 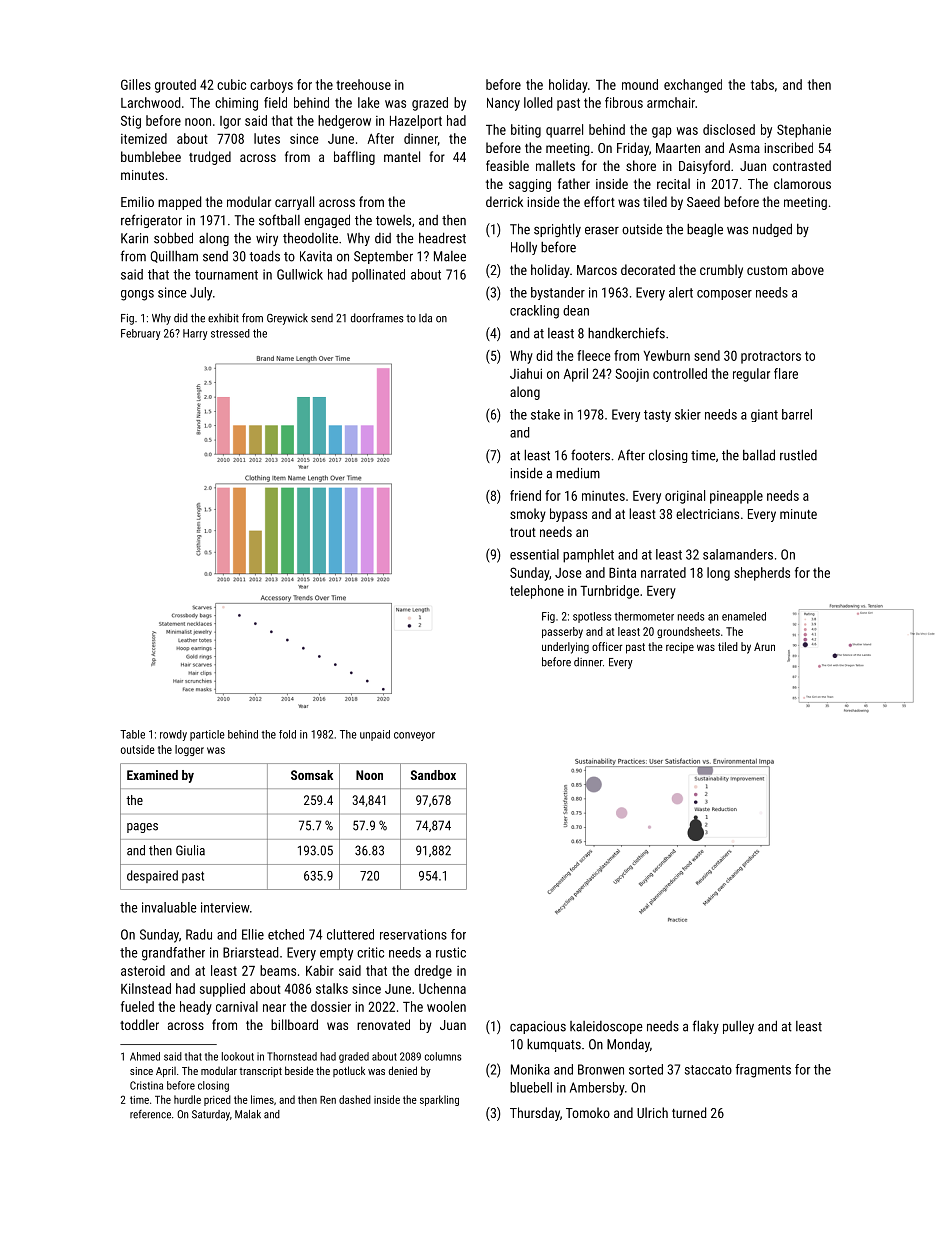 What do you see at coordinates (377, 318) in the page?
I see `doorframes` at bounding box center [377, 318].
